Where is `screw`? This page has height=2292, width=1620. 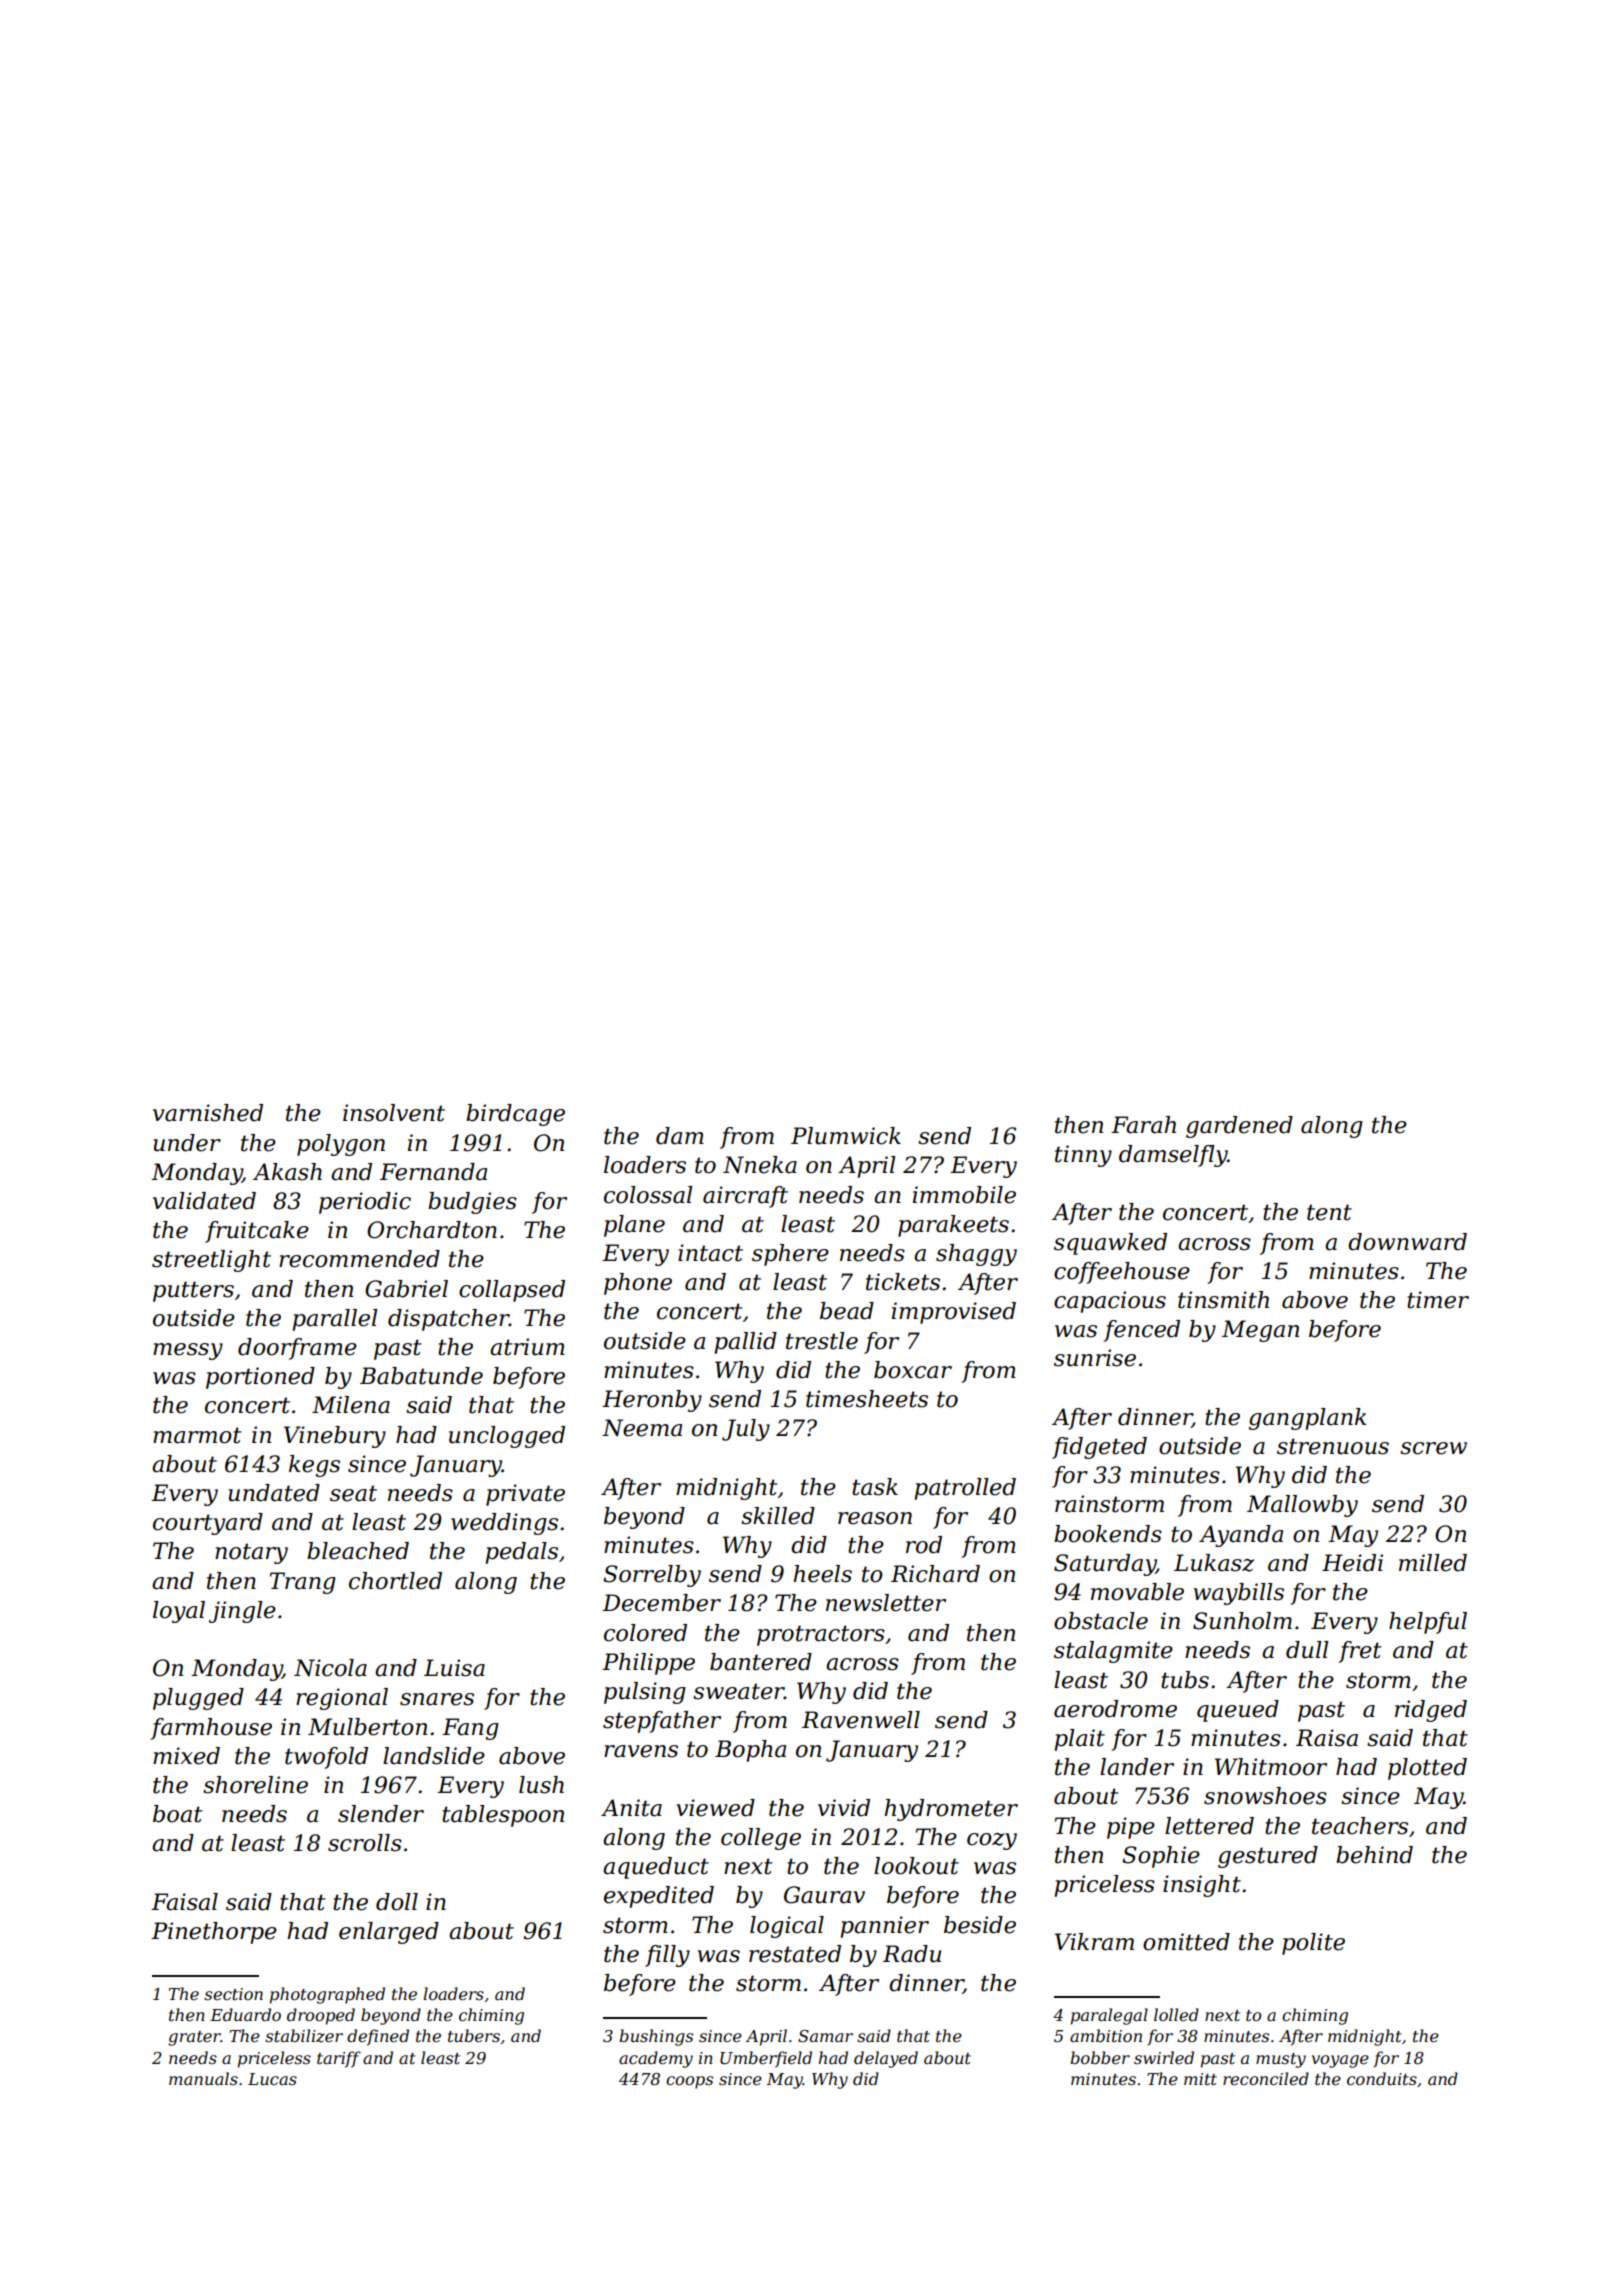
screw is located at coordinates (1433, 1448).
